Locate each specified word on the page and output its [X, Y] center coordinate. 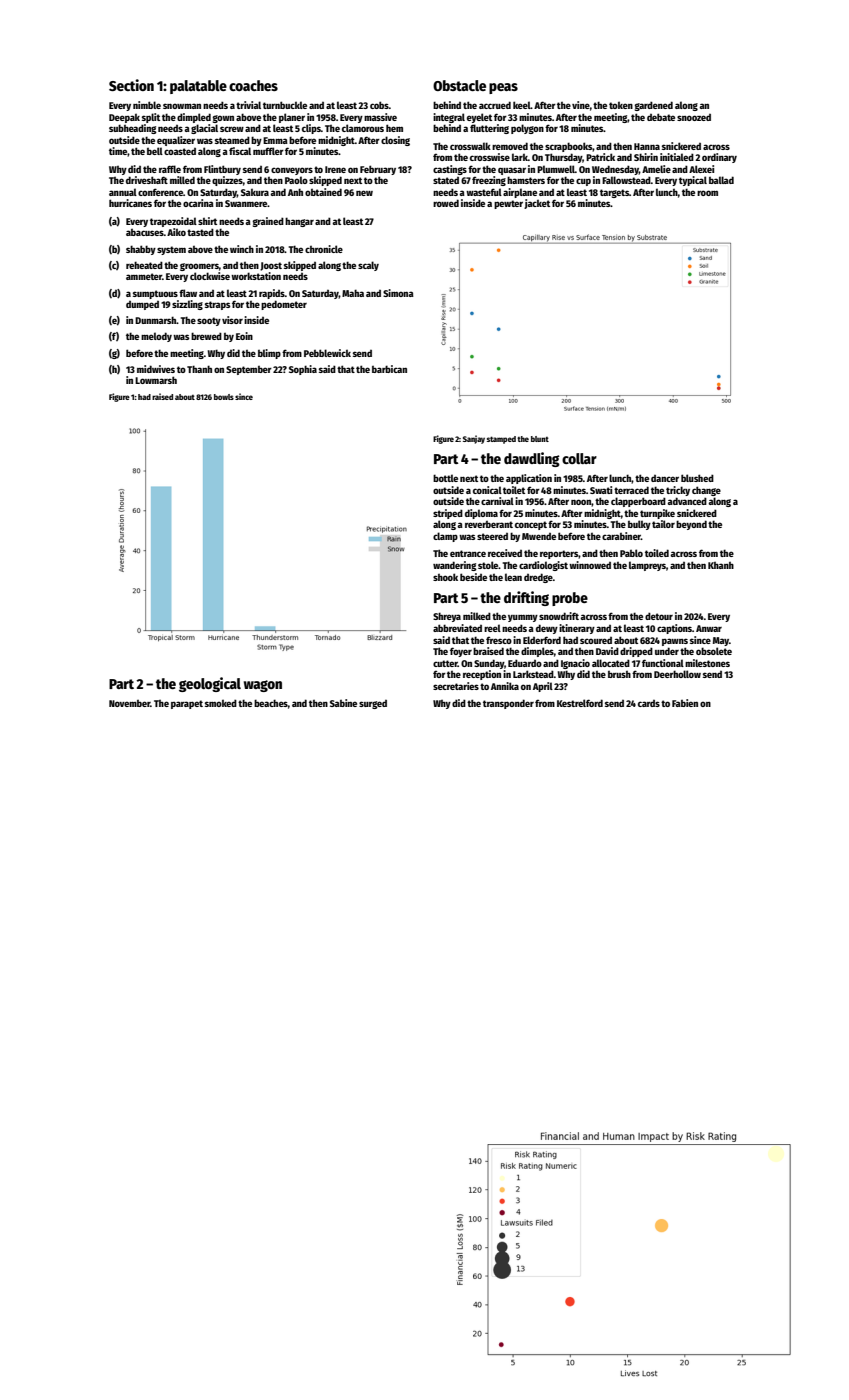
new [364, 193]
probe [570, 599]
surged [373, 704]
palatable [198, 87]
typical [693, 181]
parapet [187, 704]
